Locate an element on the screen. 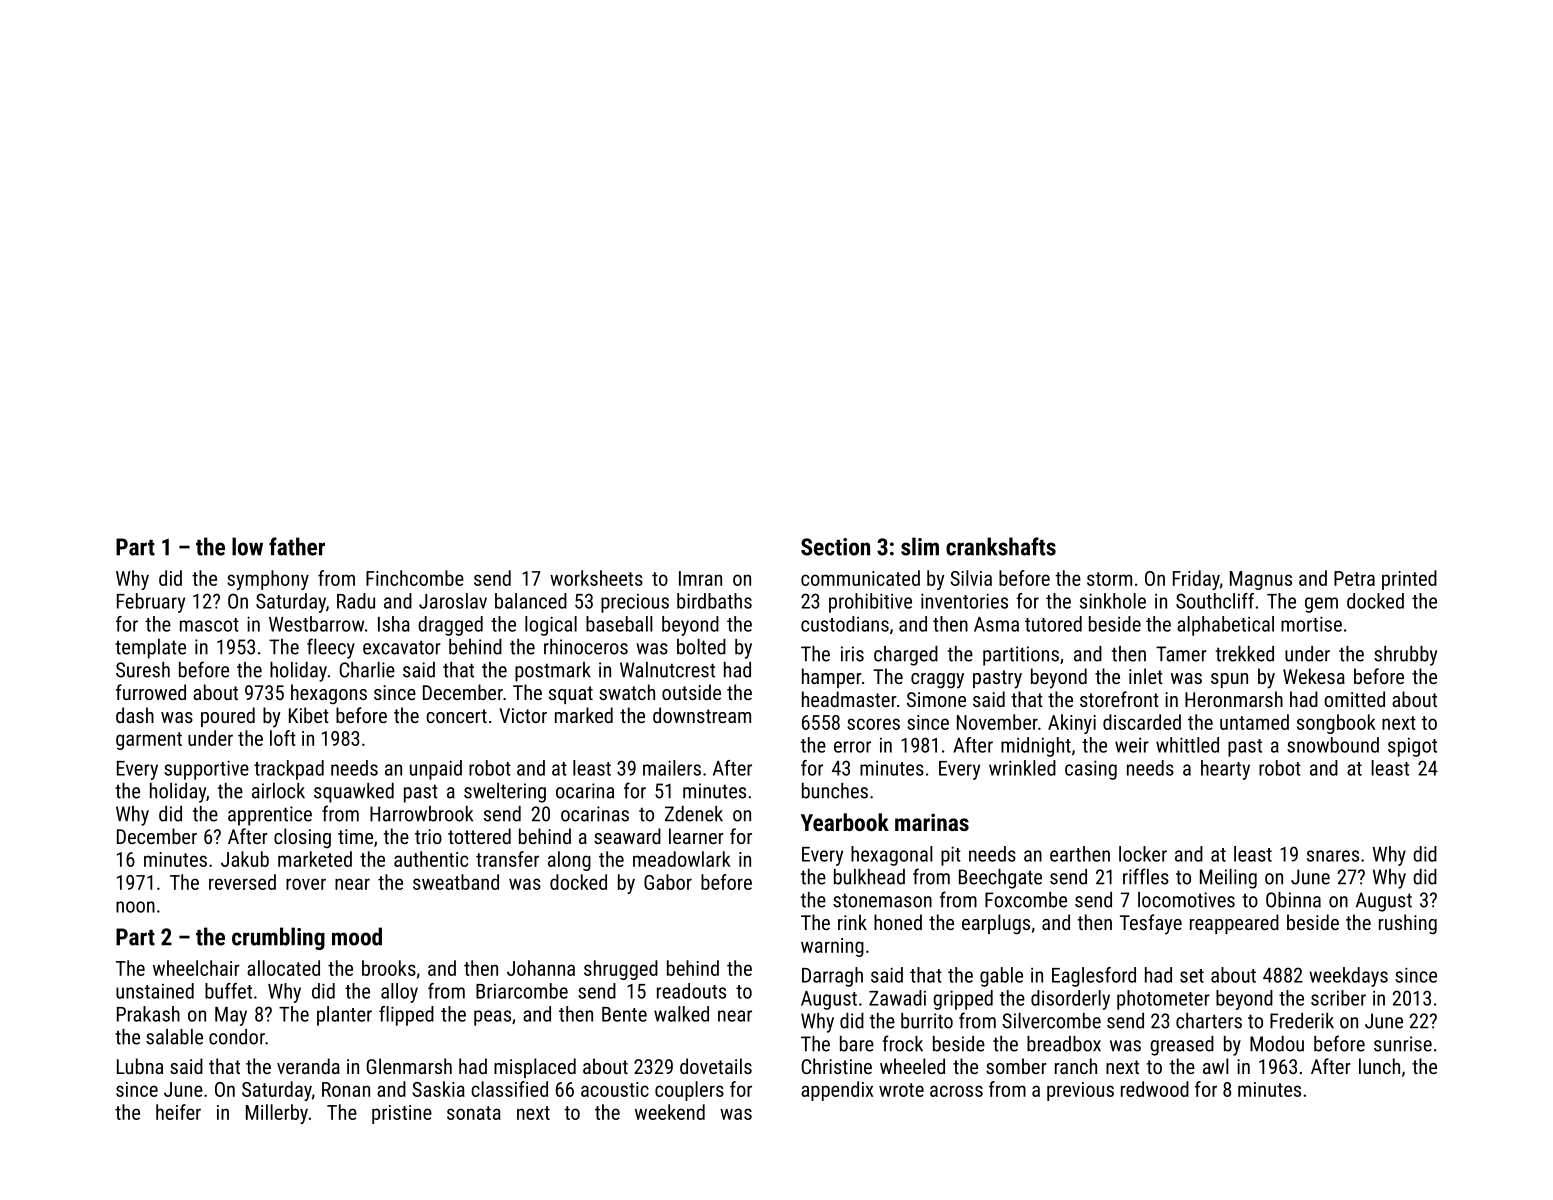 The width and height of the screenshot is (1553, 1200). storefront is located at coordinates (1119, 699).
